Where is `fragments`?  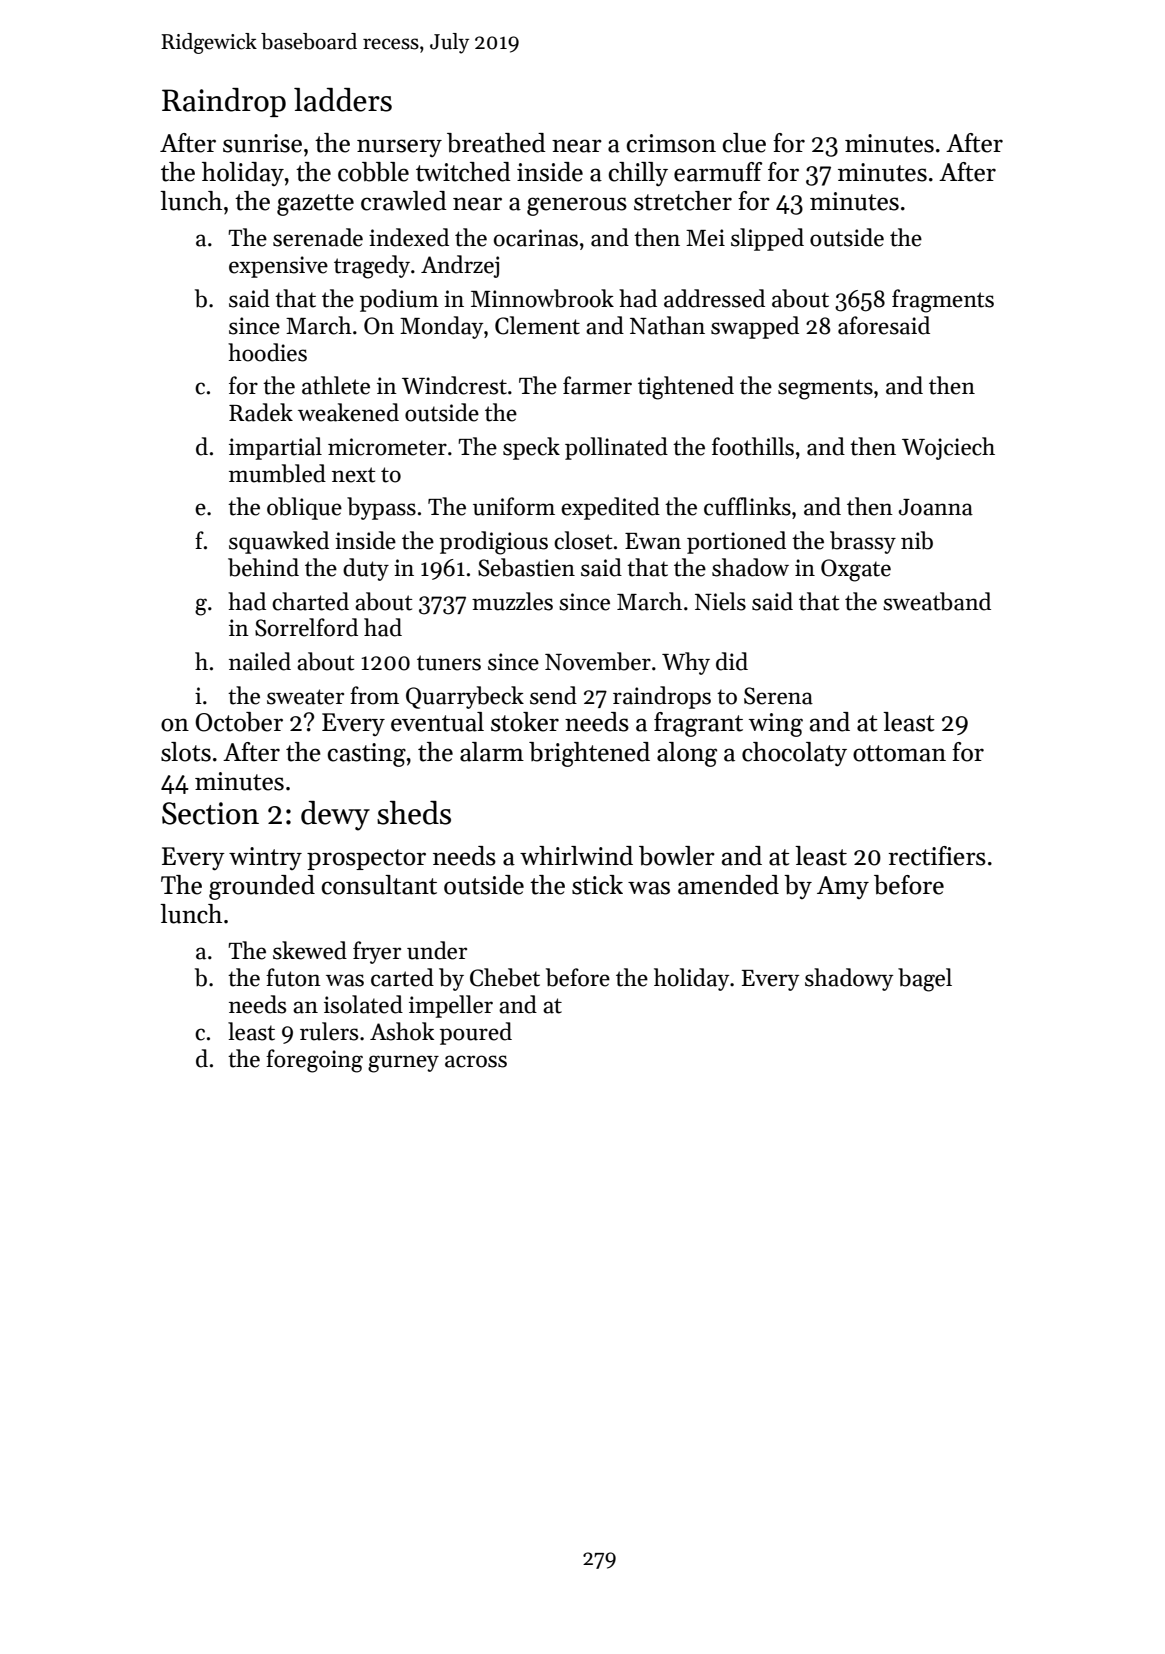
fragments is located at coordinates (943, 301).
